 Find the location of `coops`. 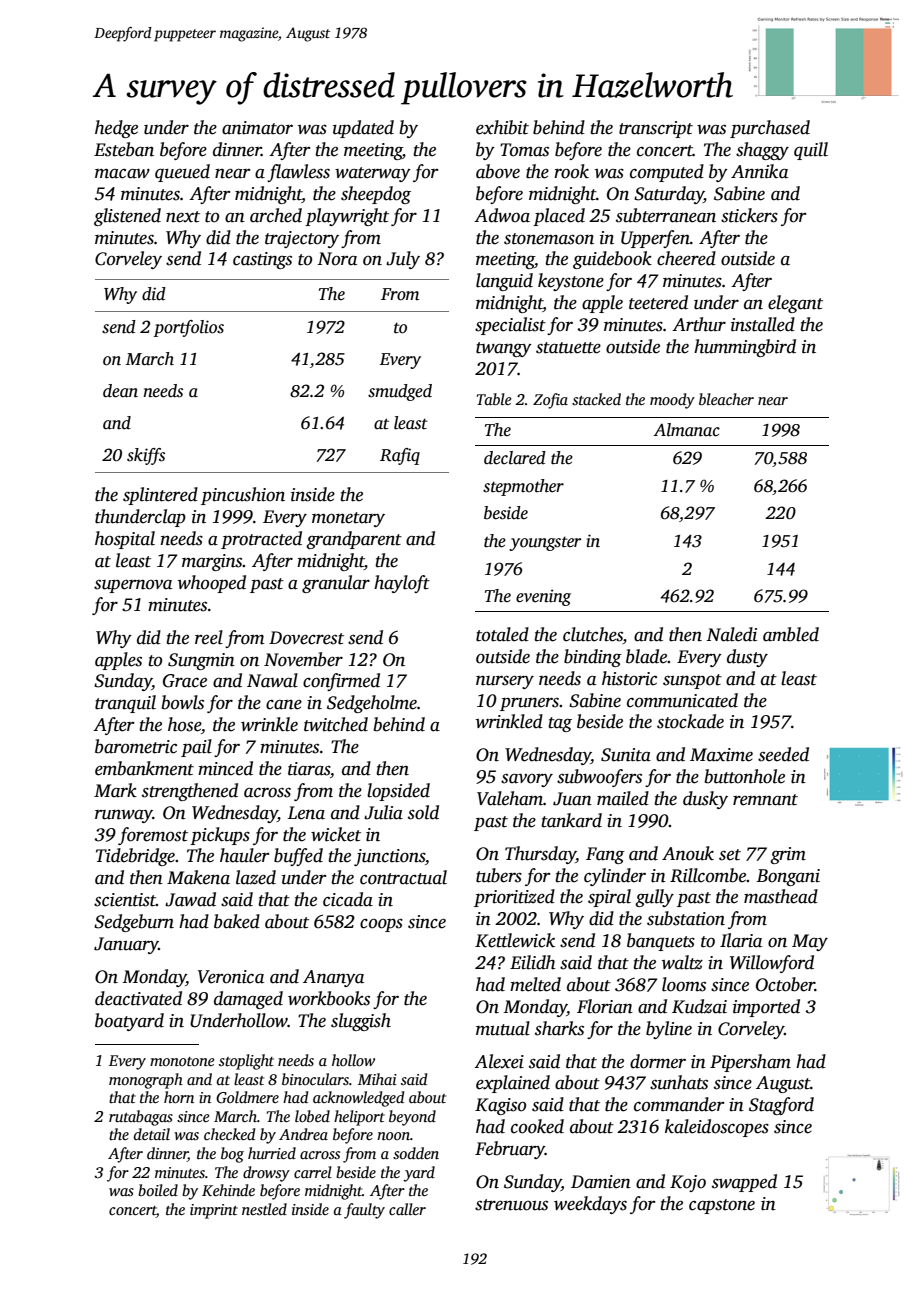

coops is located at coordinates (381, 925).
